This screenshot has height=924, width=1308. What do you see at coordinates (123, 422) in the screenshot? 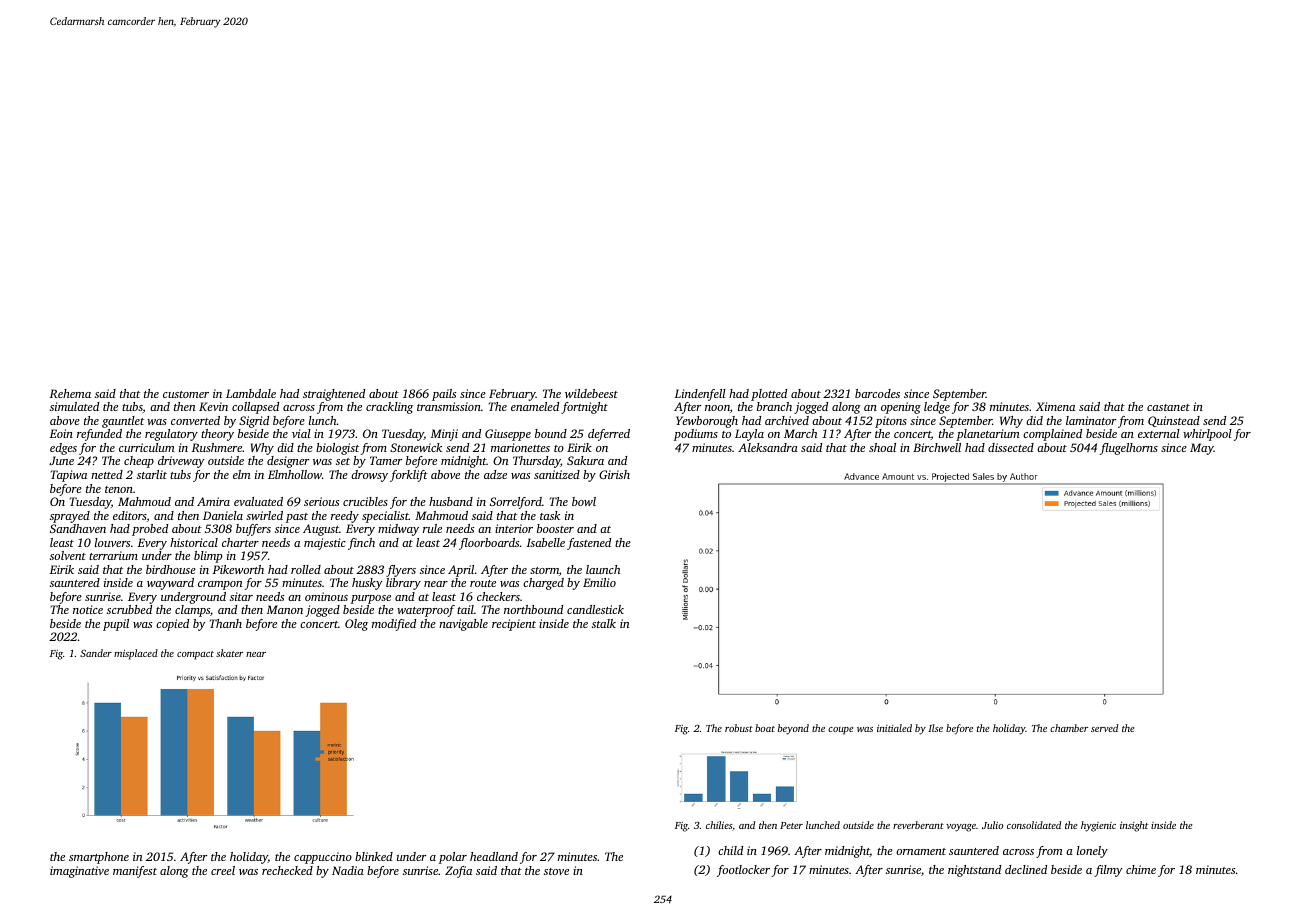
I see `gauntlet` at bounding box center [123, 422].
